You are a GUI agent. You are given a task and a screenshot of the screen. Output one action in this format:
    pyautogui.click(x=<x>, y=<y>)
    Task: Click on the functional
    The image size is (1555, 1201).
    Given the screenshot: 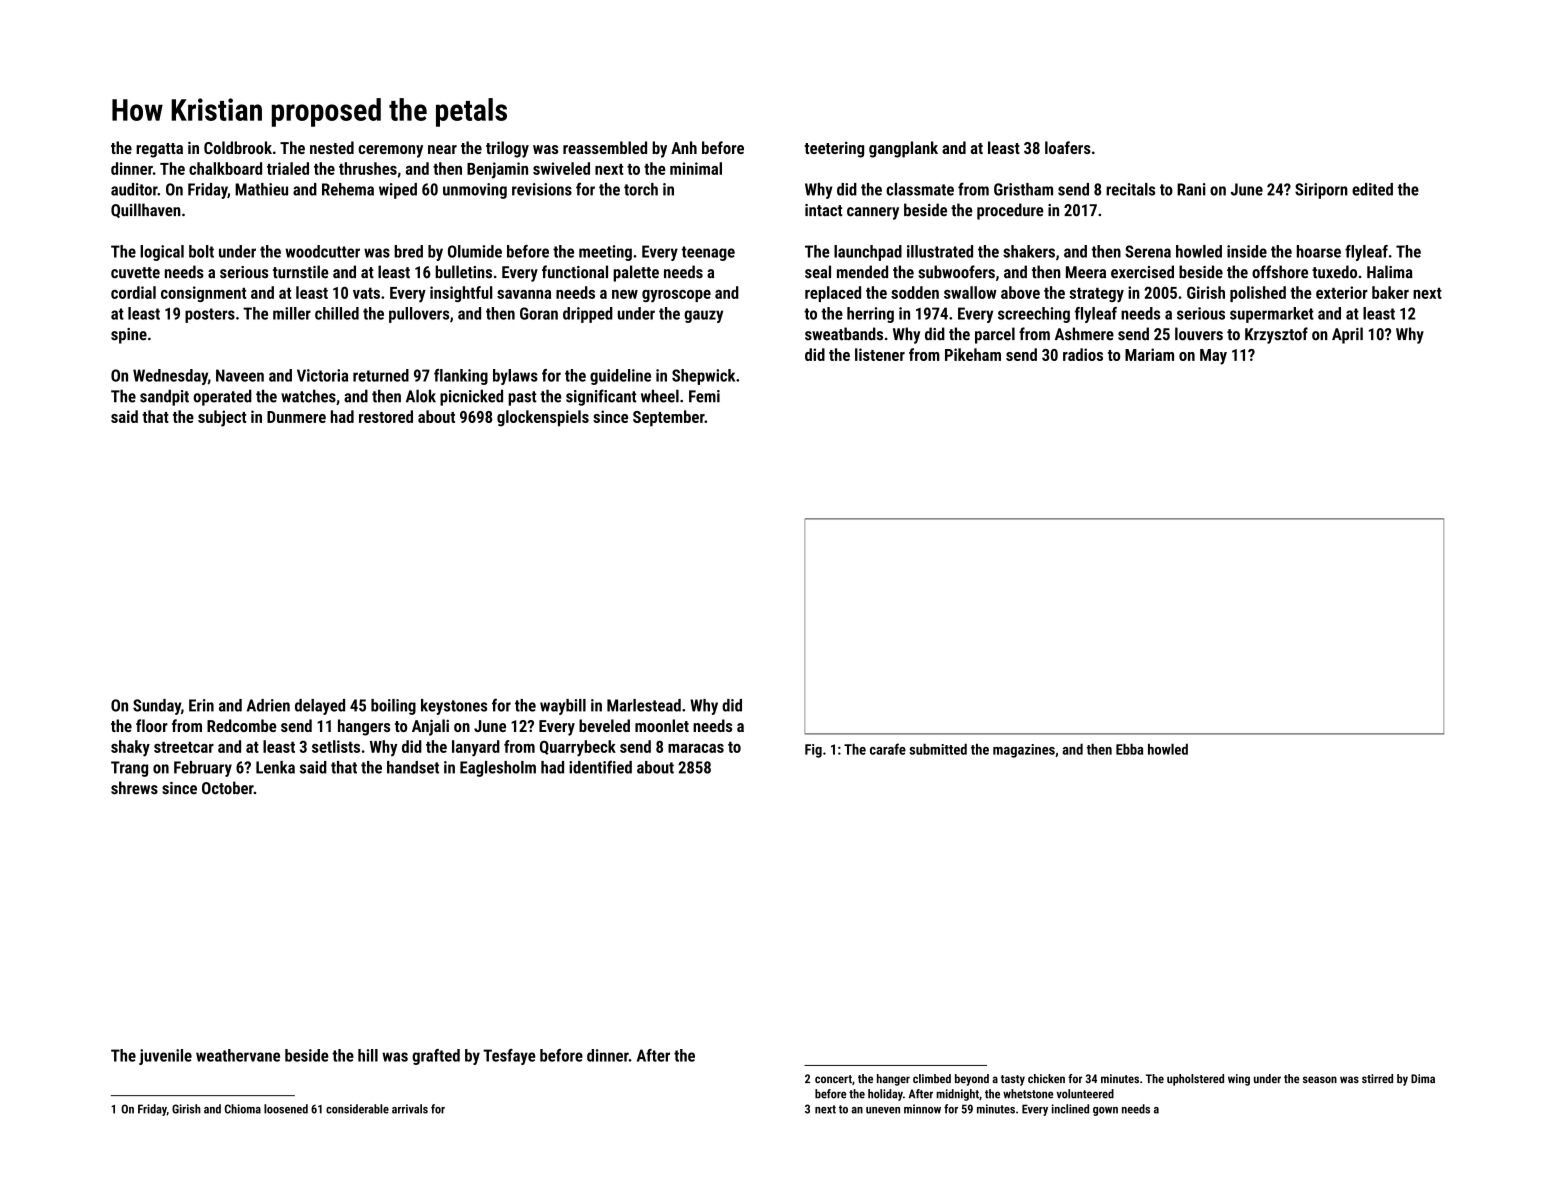 What is the action you would take?
    pyautogui.click(x=575, y=272)
